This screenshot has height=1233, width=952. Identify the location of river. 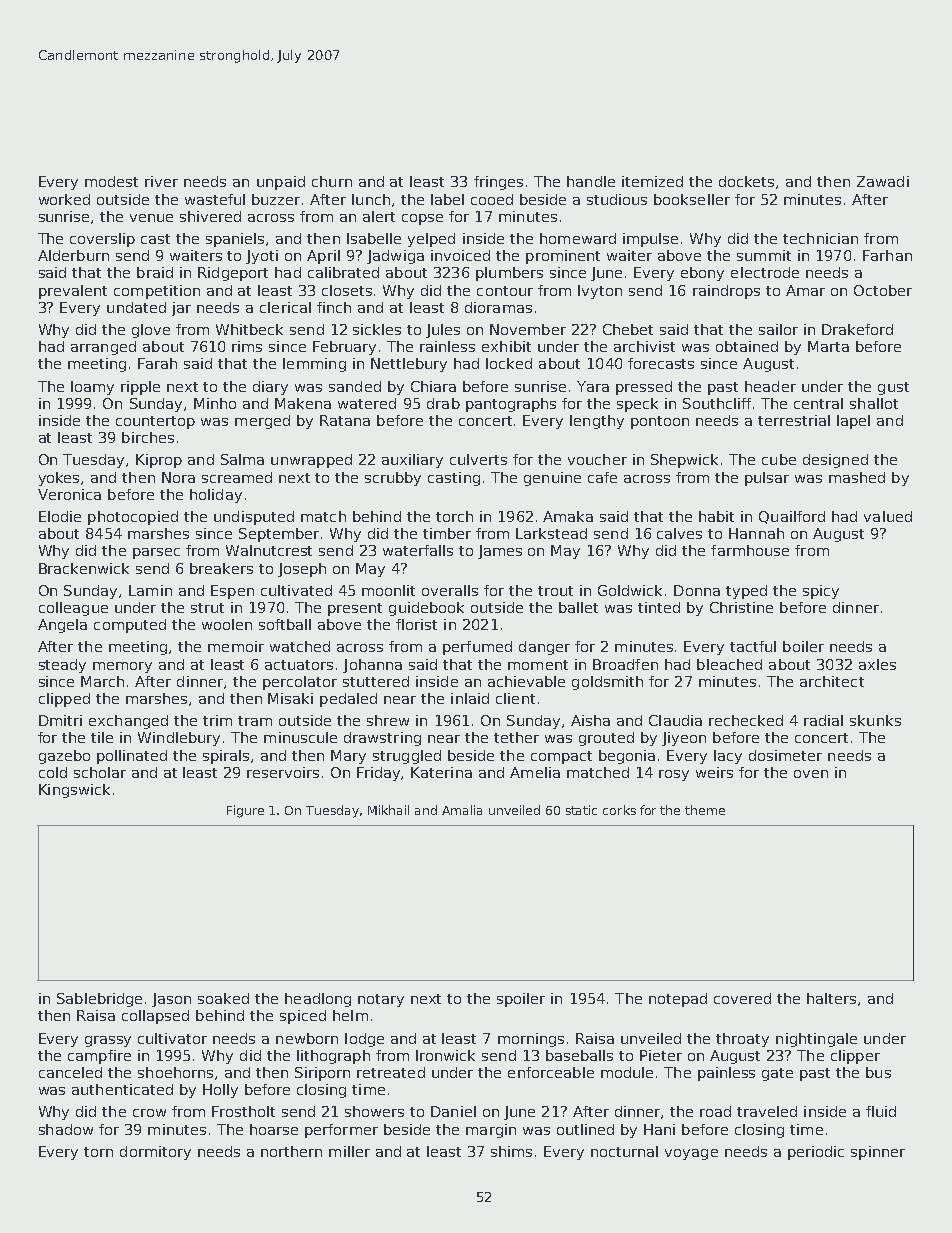
(161, 181).
